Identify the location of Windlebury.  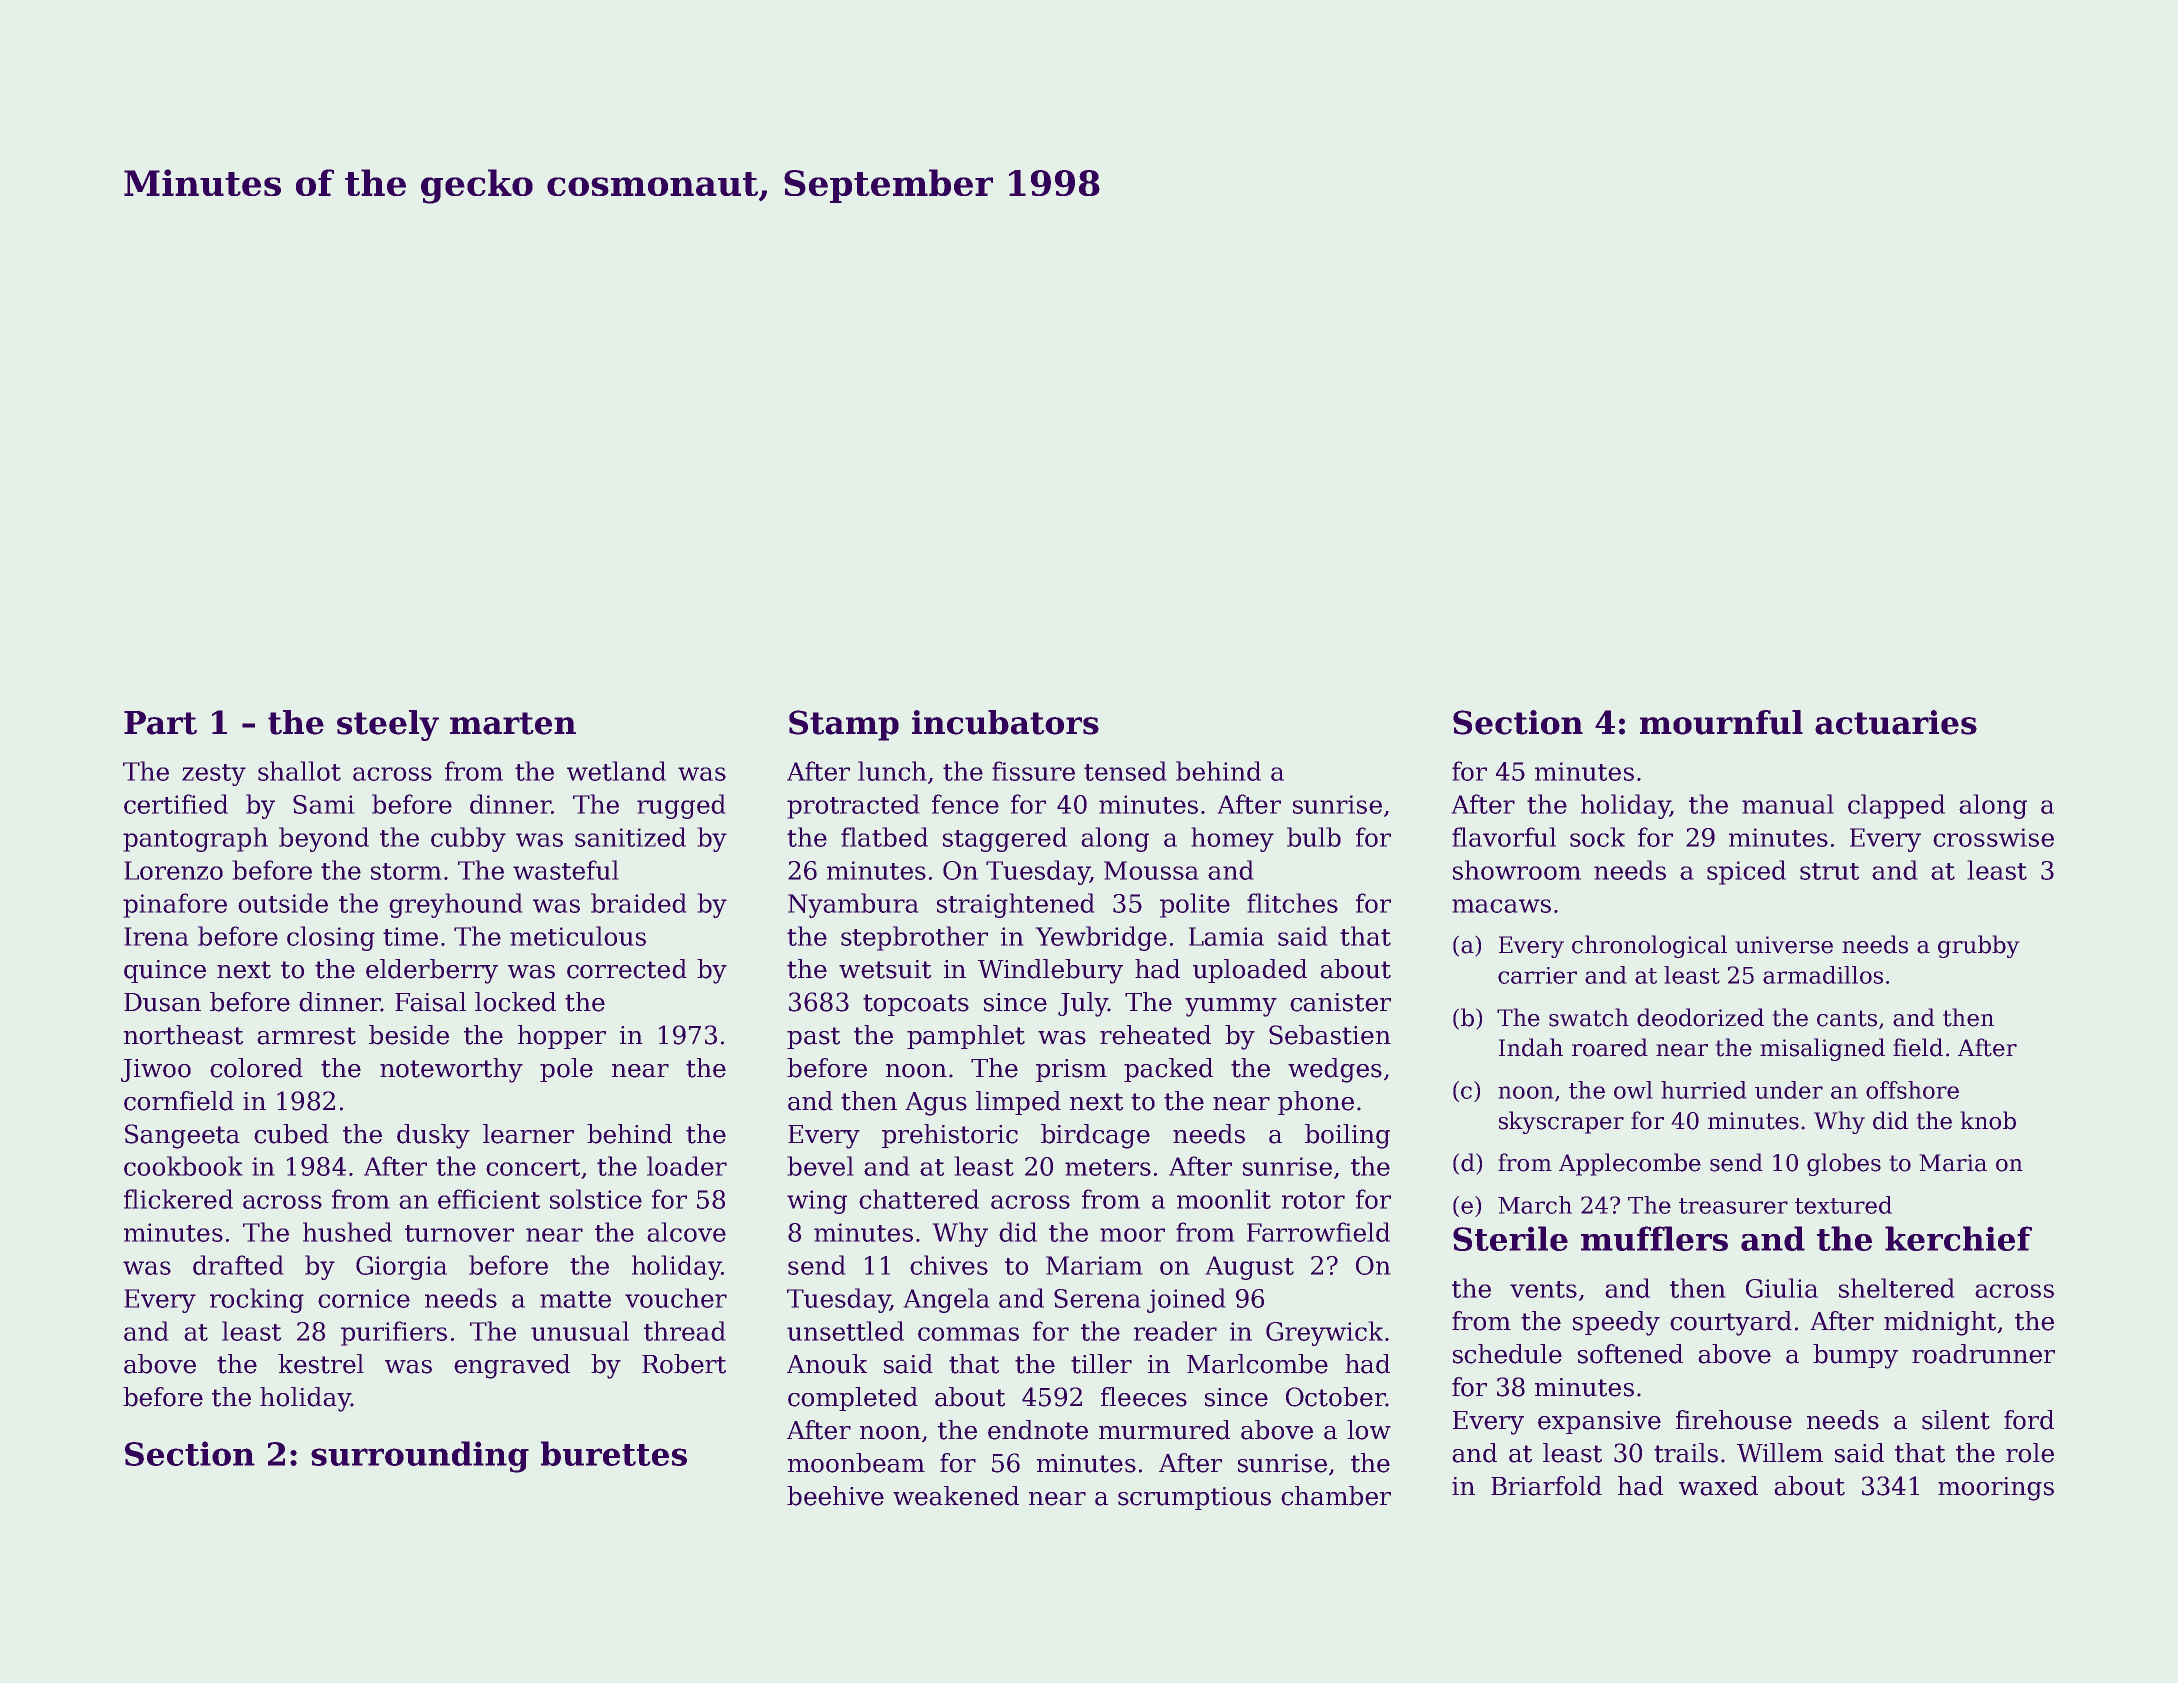
(1050, 971).
